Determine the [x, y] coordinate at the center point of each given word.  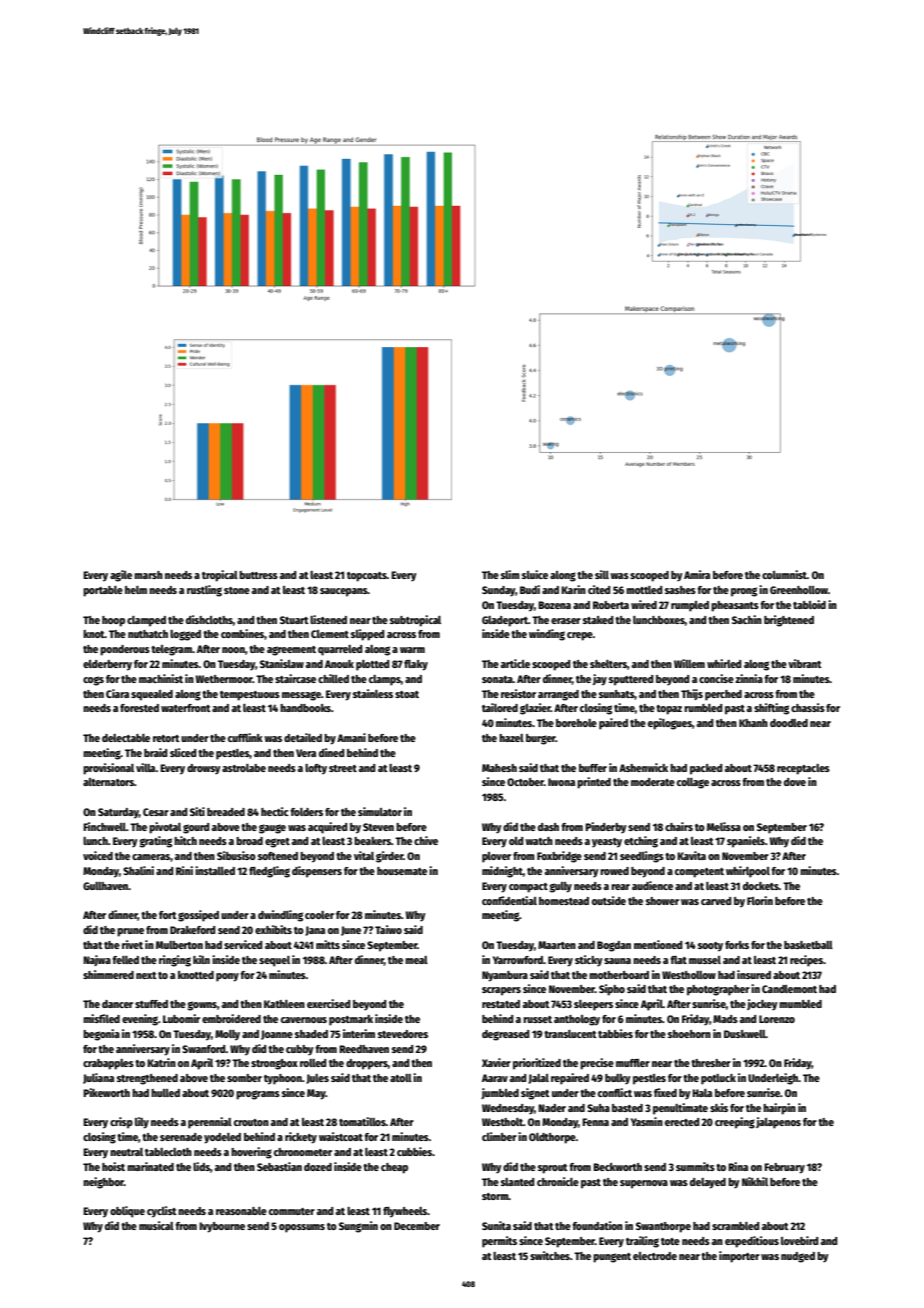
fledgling [269, 872]
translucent [570, 1034]
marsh [148, 575]
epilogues [670, 724]
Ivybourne [222, 1227]
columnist [784, 574]
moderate [653, 782]
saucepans [344, 592]
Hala [702, 1093]
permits [499, 1242]
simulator [380, 811]
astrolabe [244, 768]
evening [140, 1020]
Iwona [561, 782]
